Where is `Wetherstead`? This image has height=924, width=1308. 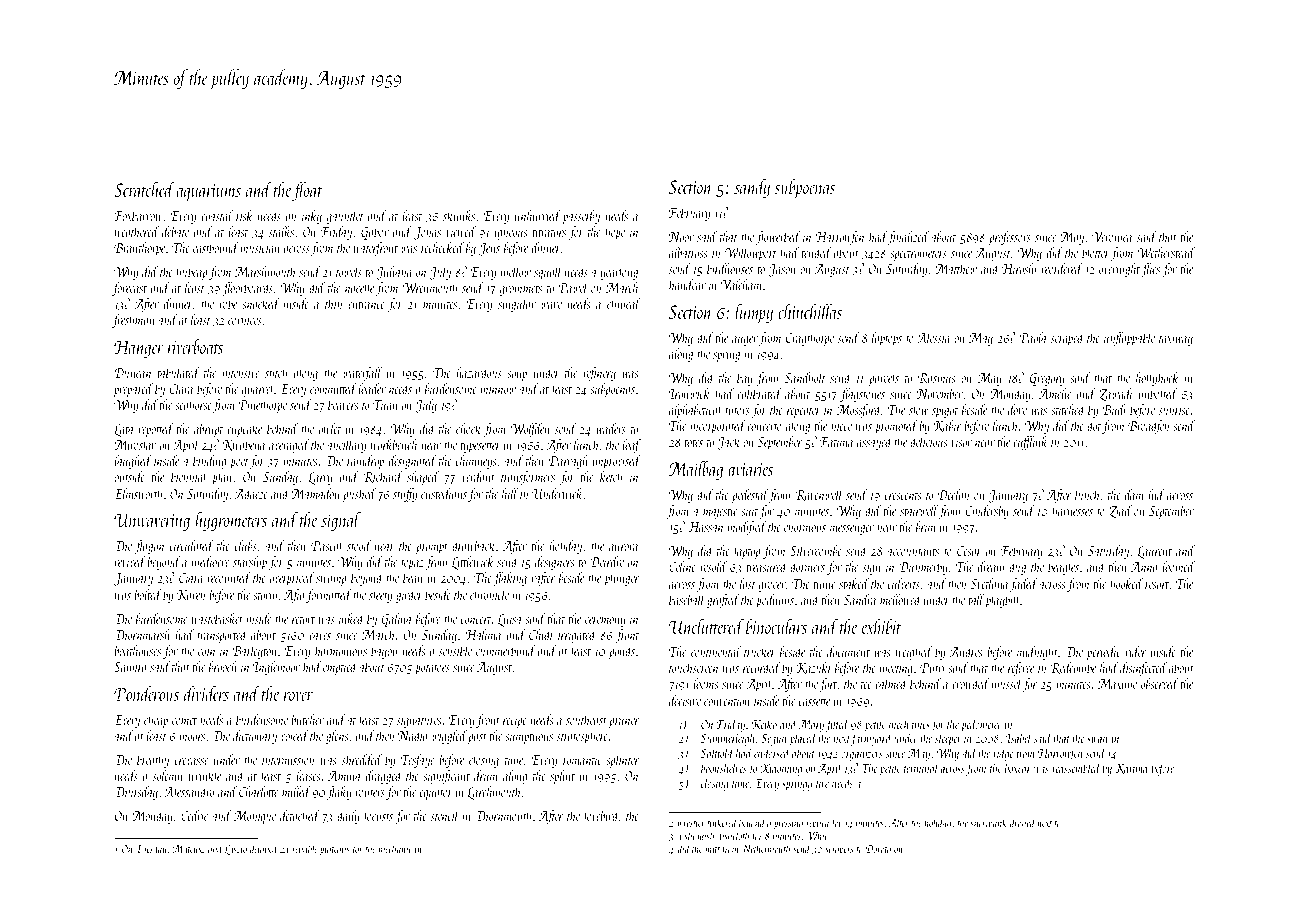 Wetherstead is located at coordinates (1166, 252).
